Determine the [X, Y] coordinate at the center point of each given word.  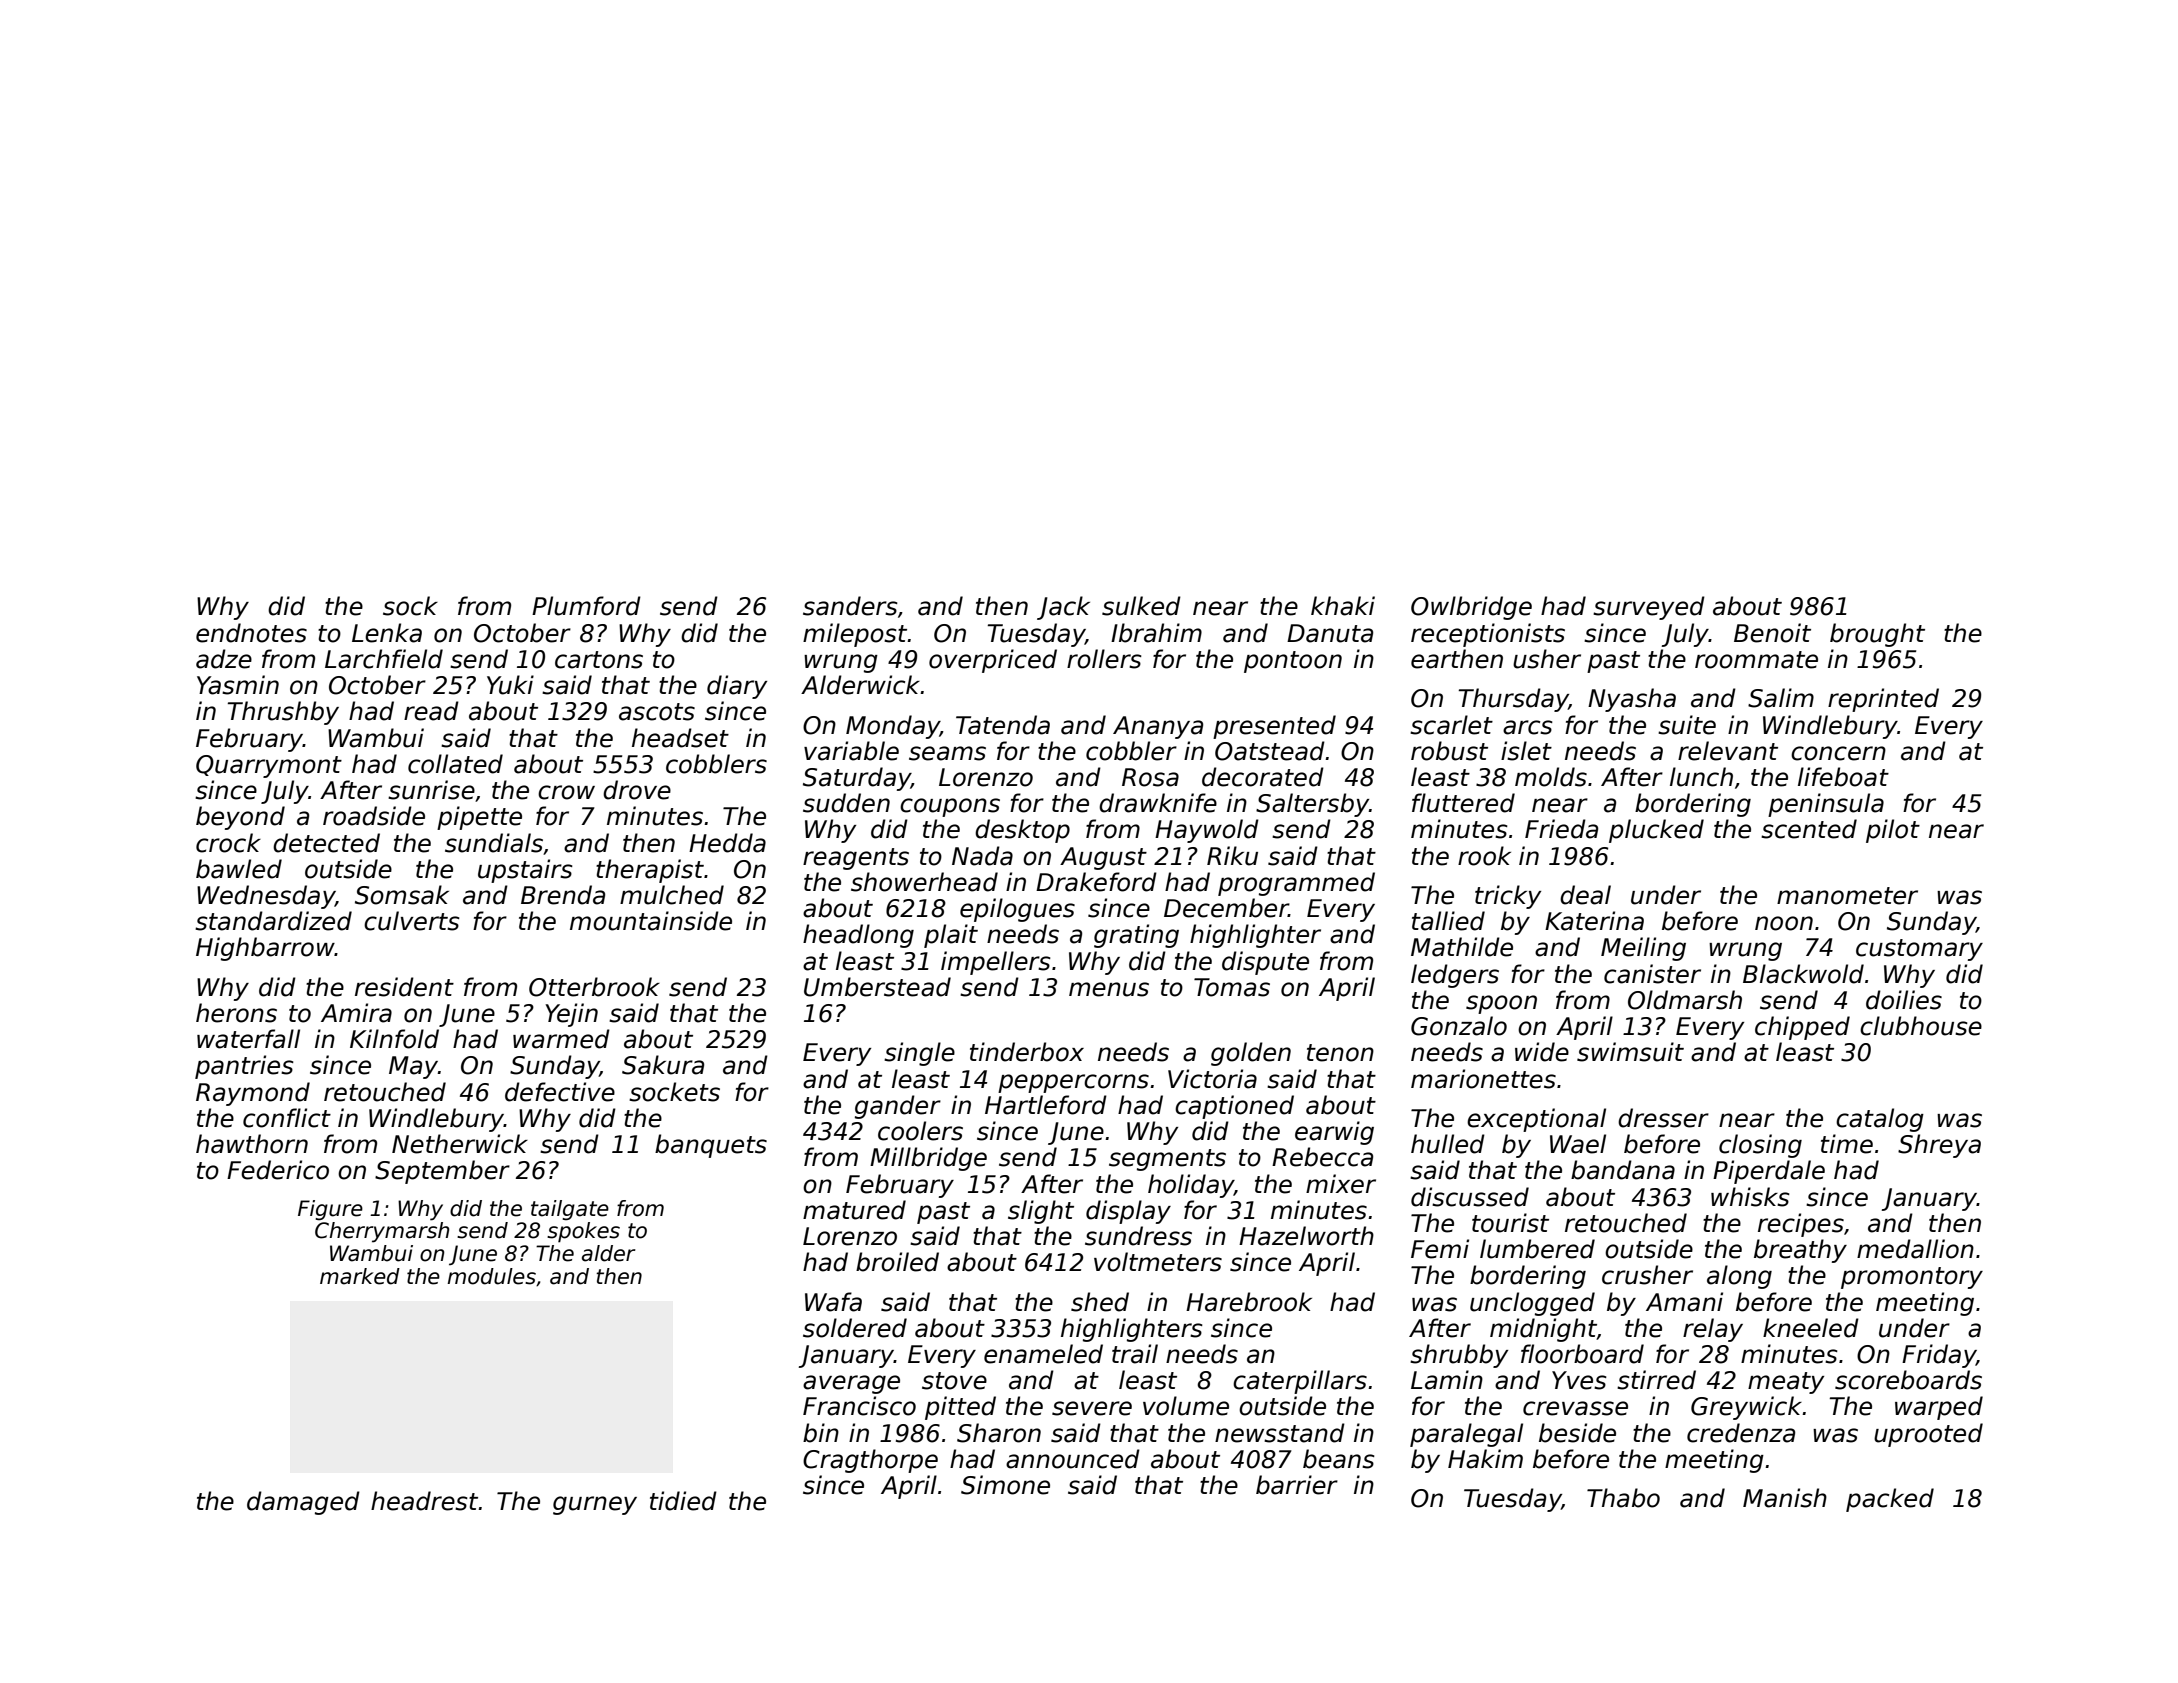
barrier [1297, 1485]
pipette [479, 818]
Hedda [727, 843]
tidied [683, 1501]
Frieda [1561, 829]
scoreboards [1908, 1380]
